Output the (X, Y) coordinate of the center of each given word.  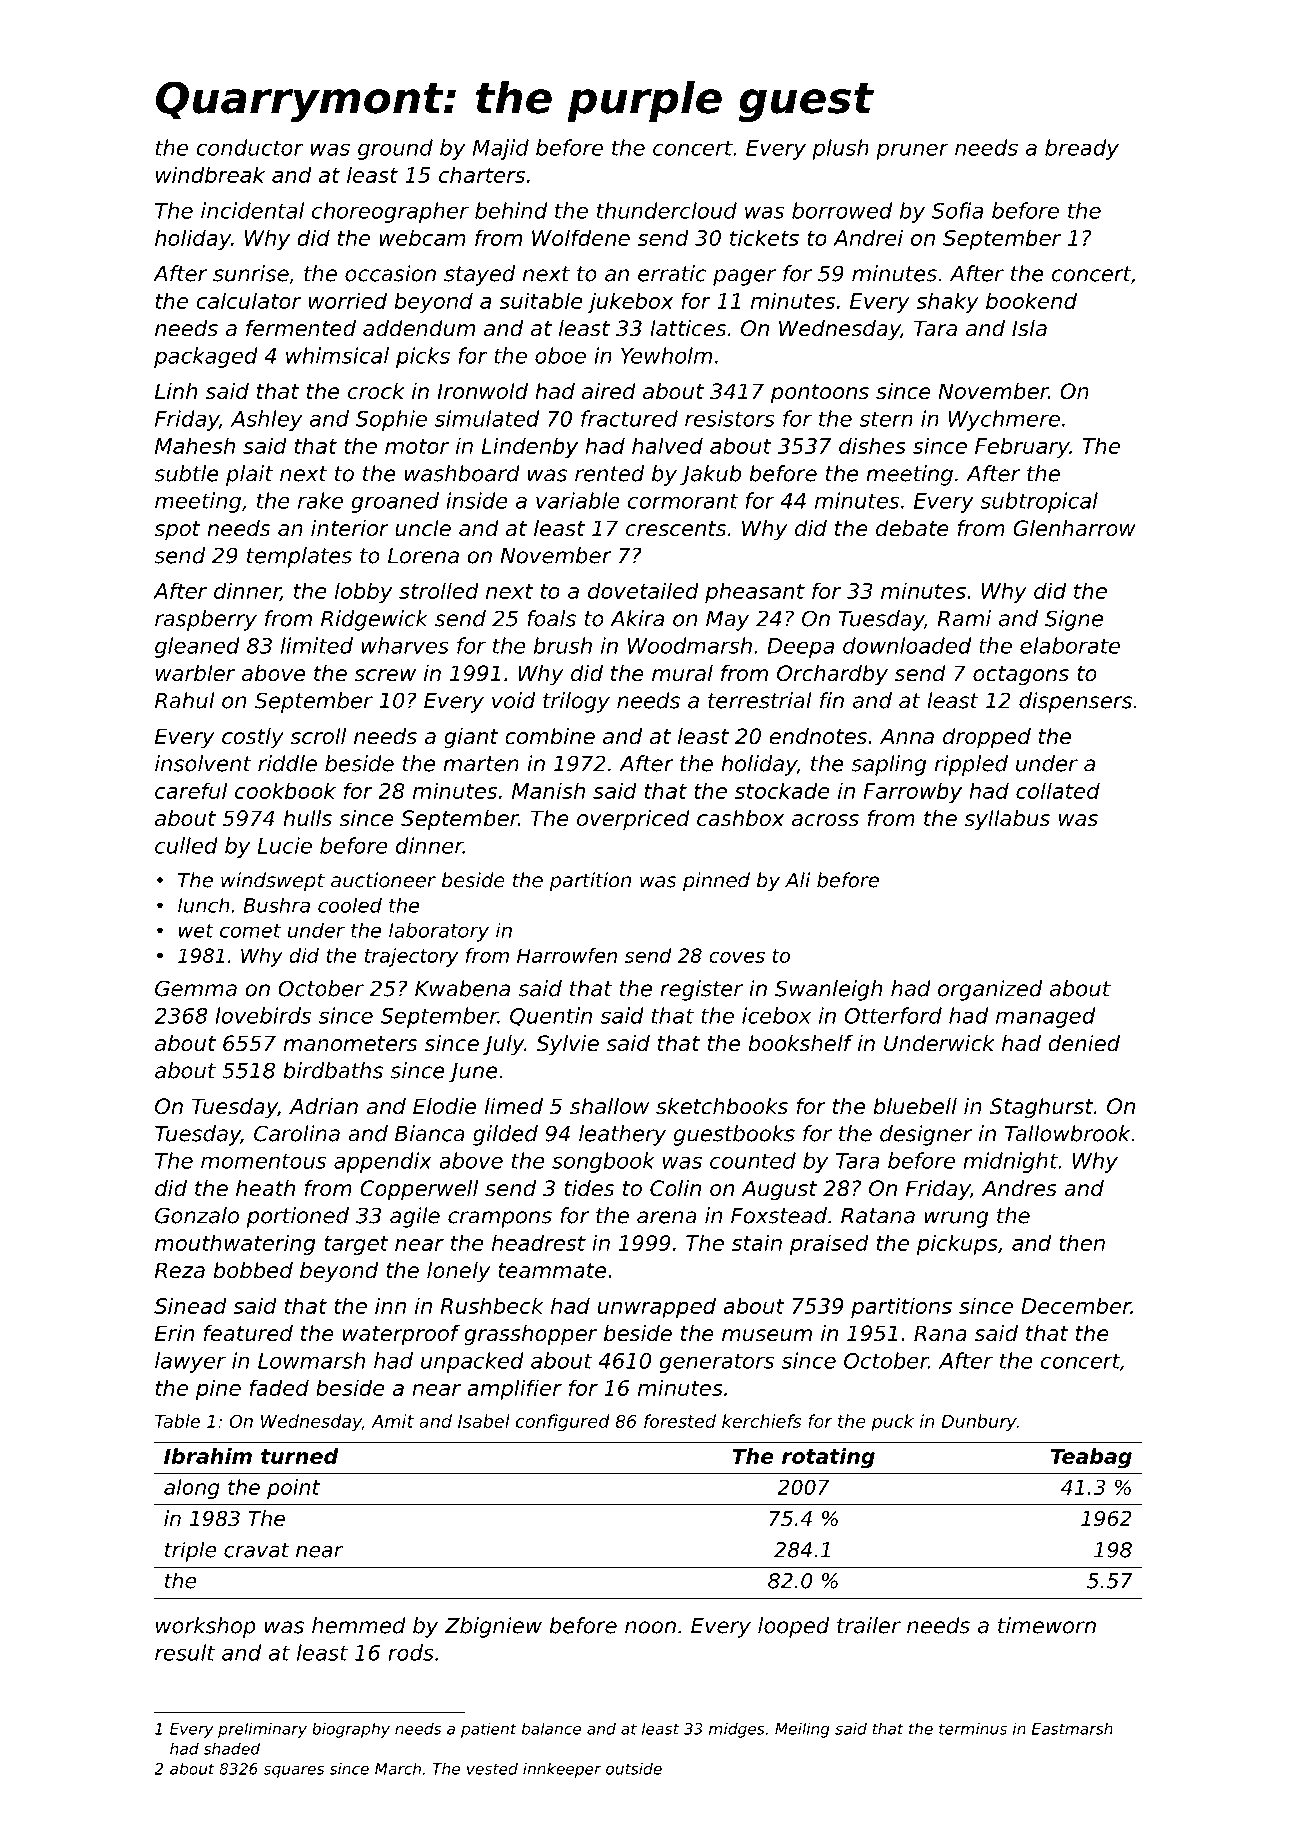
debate (912, 528)
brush (563, 645)
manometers (350, 1044)
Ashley (266, 420)
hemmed (359, 1625)
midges (737, 1730)
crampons (500, 1219)
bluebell (915, 1106)
